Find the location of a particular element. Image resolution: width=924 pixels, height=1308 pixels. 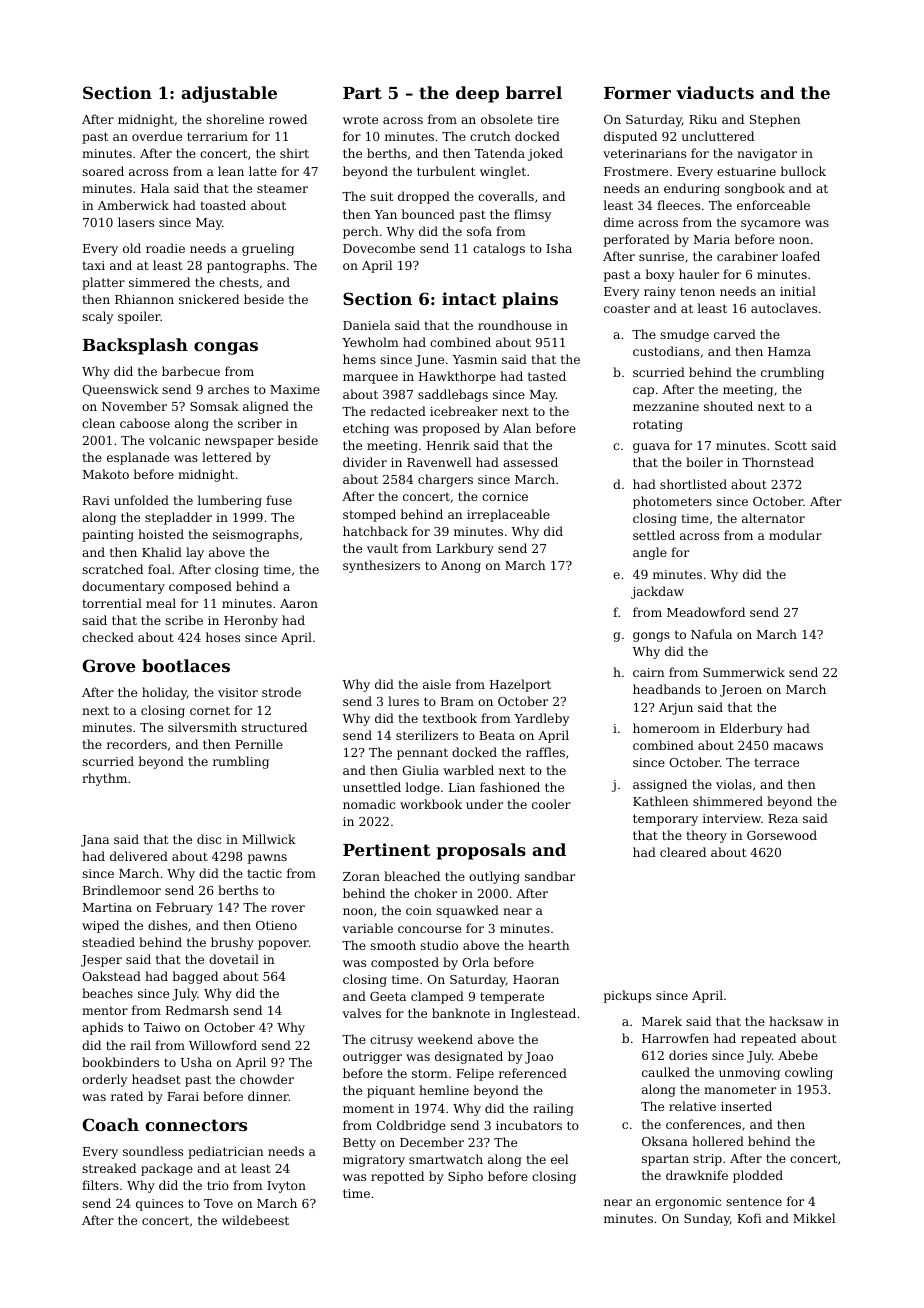

clamped is located at coordinates (437, 997).
